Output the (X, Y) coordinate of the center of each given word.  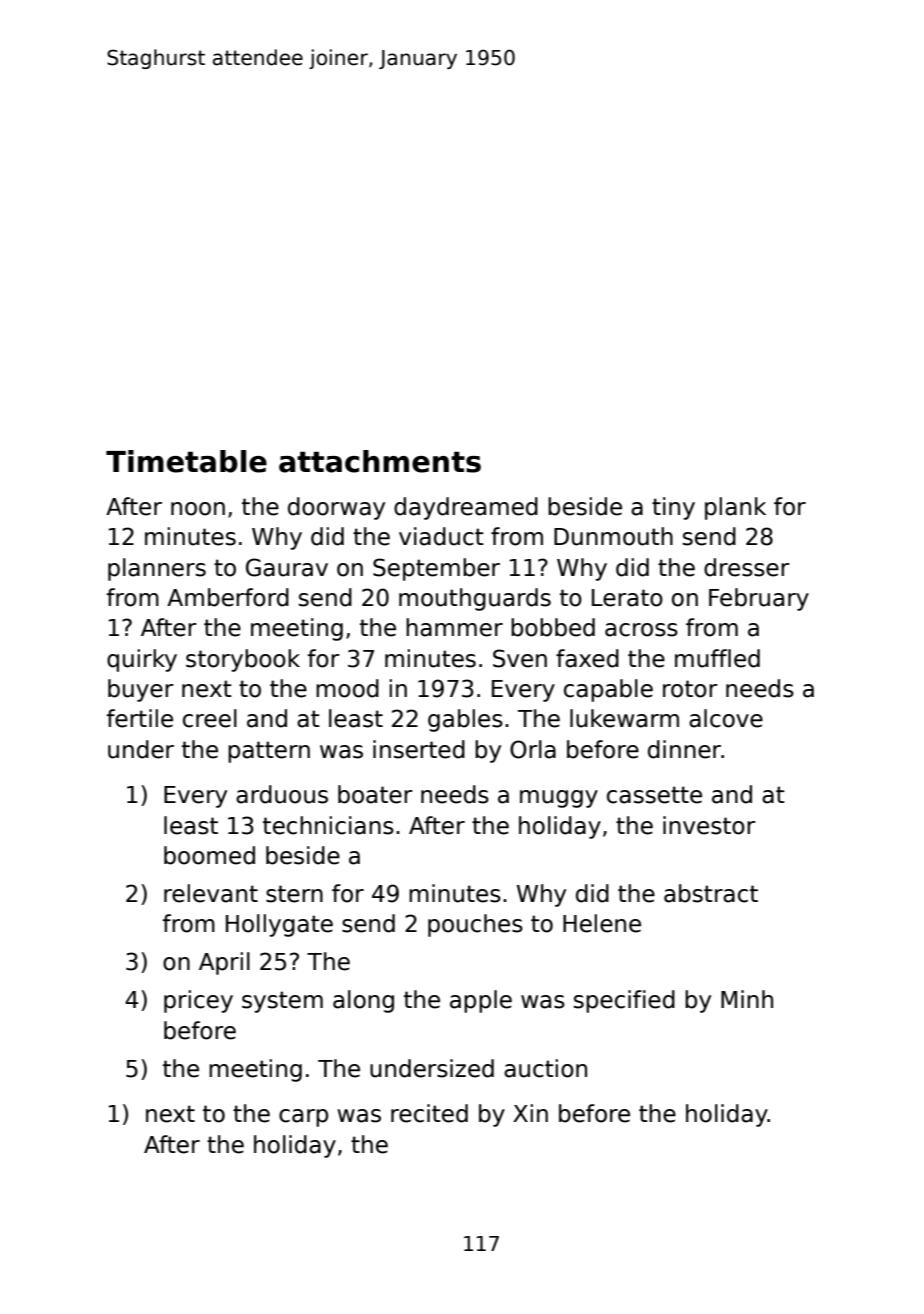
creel (210, 718)
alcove (726, 718)
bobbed (553, 627)
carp (303, 1118)
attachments (380, 461)
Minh (747, 999)
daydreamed (466, 508)
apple (481, 1001)
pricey (198, 1001)
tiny (673, 508)
